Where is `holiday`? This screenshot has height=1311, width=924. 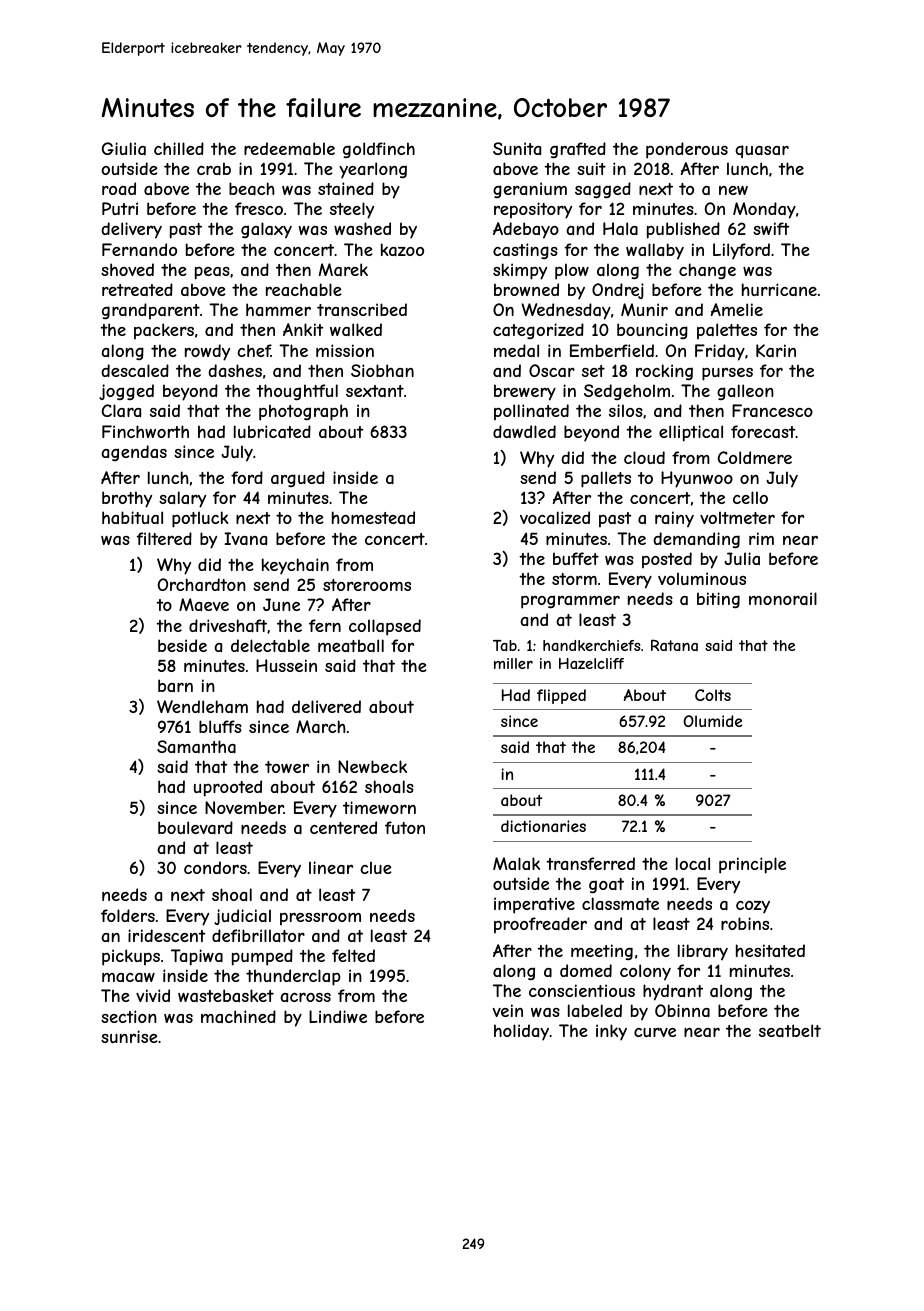
holiday is located at coordinates (521, 1032).
